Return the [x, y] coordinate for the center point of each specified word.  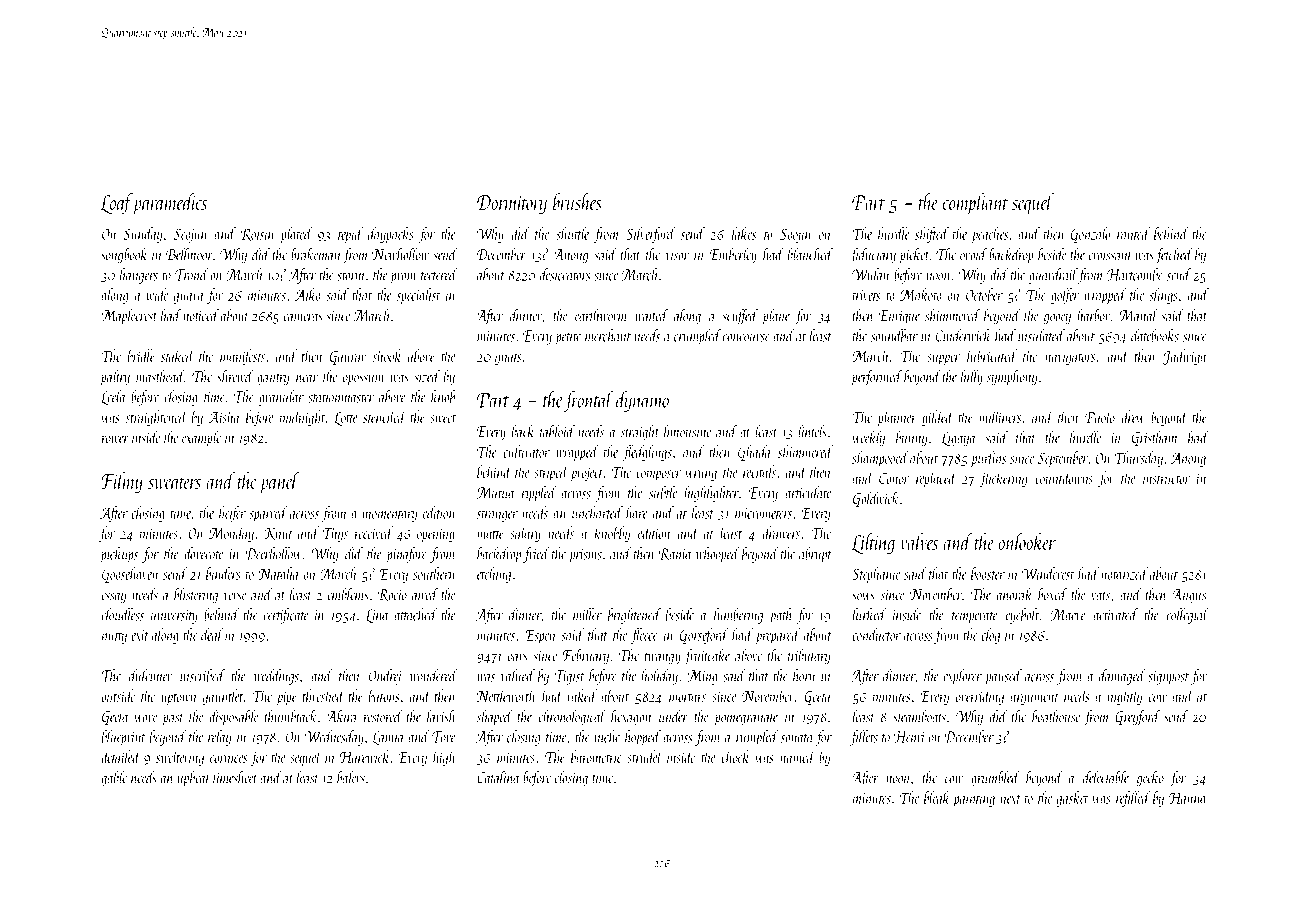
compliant [975, 204]
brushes [577, 201]
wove [146, 718]
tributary [809, 657]
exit [140, 635]
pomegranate [746, 720]
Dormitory [512, 204]
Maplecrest [129, 316]
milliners [1000, 416]
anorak [1014, 593]
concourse [746, 338]
